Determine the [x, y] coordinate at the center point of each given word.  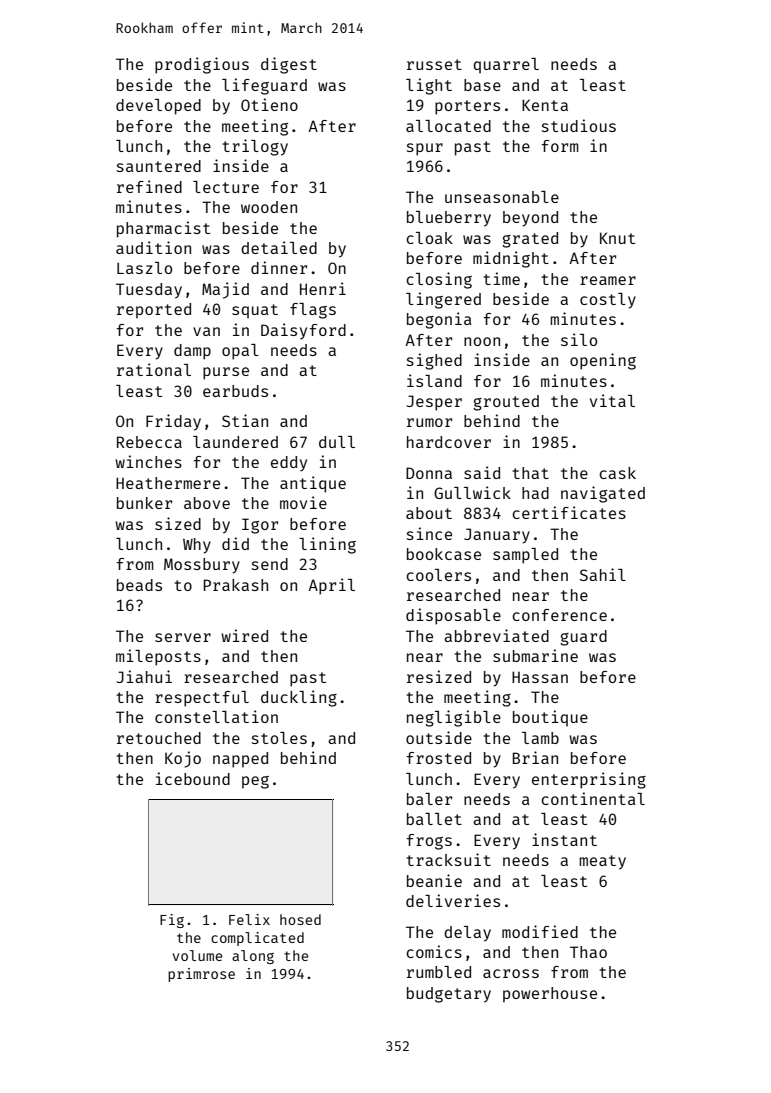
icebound [193, 778]
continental [593, 798]
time [501, 278]
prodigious [202, 65]
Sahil [603, 574]
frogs [429, 842]
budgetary [449, 995]
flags [313, 311]
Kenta [545, 105]
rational [154, 369]
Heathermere [168, 483]
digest [289, 65]
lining [327, 545]
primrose [201, 975]
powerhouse [550, 995]
